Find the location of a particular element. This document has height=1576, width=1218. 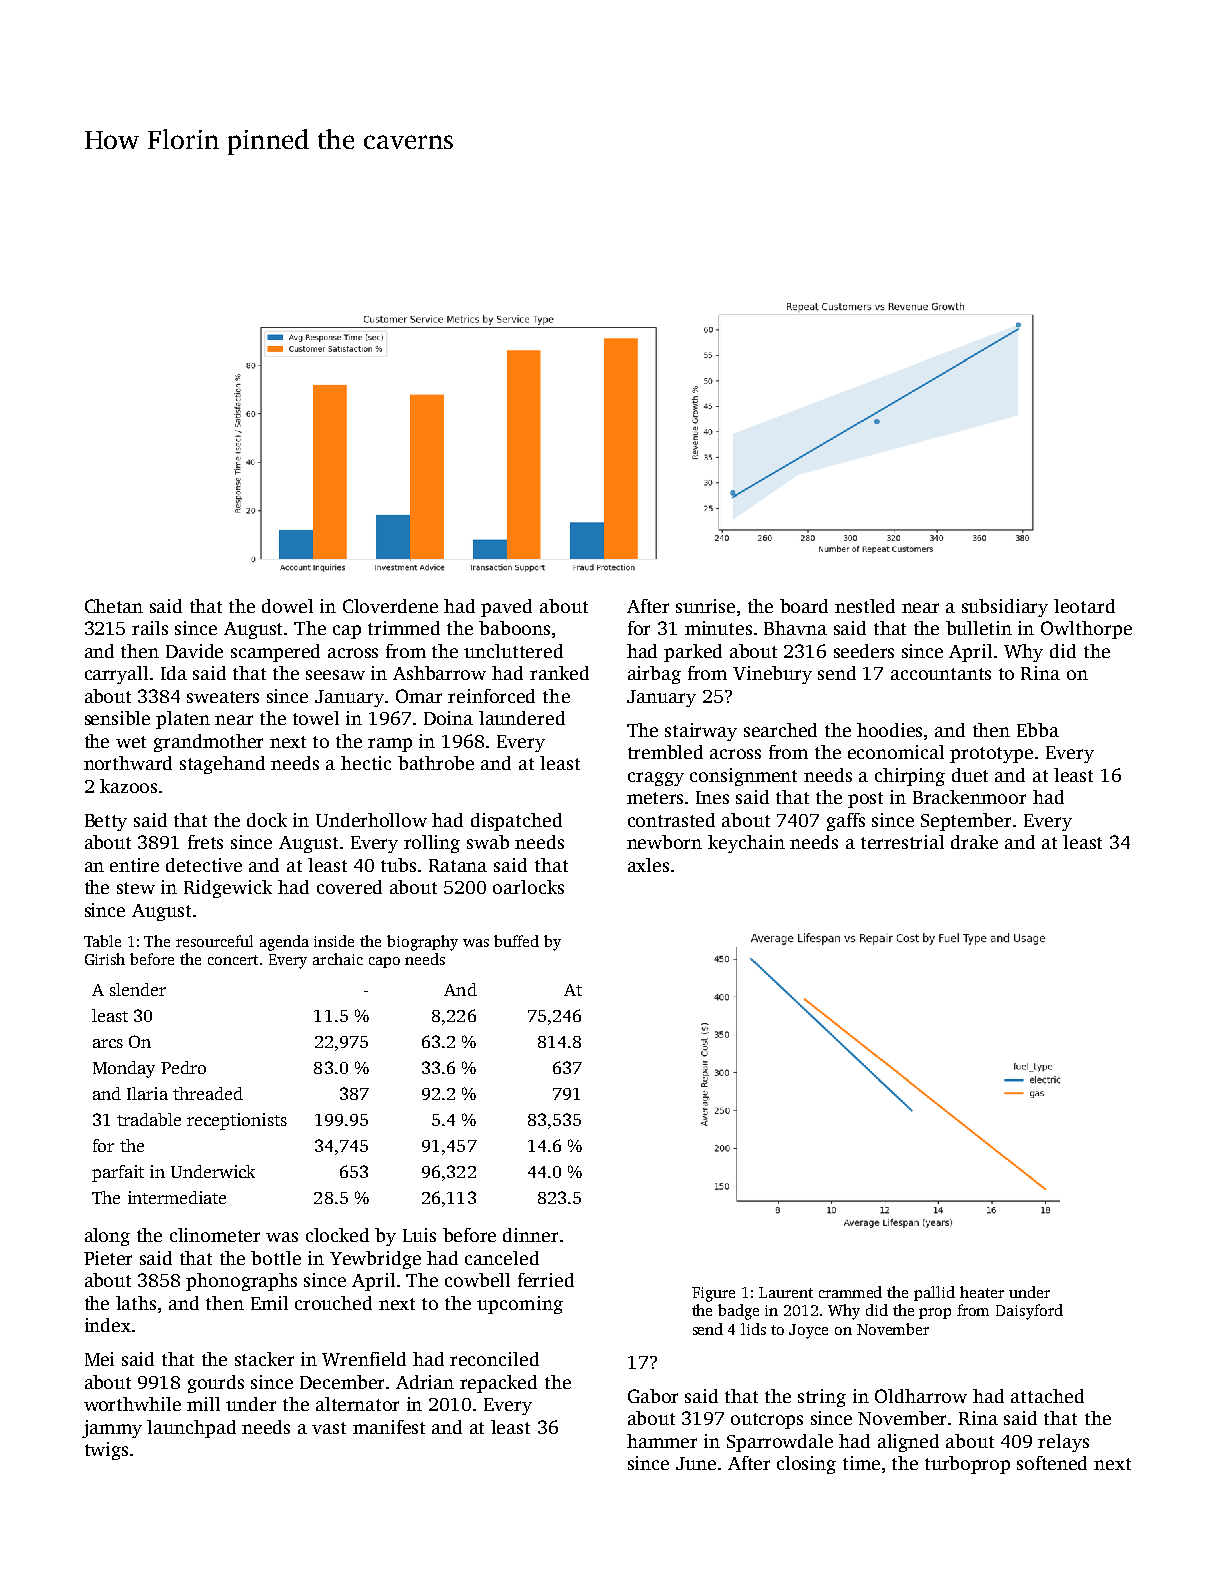

dowel is located at coordinates (287, 606).
